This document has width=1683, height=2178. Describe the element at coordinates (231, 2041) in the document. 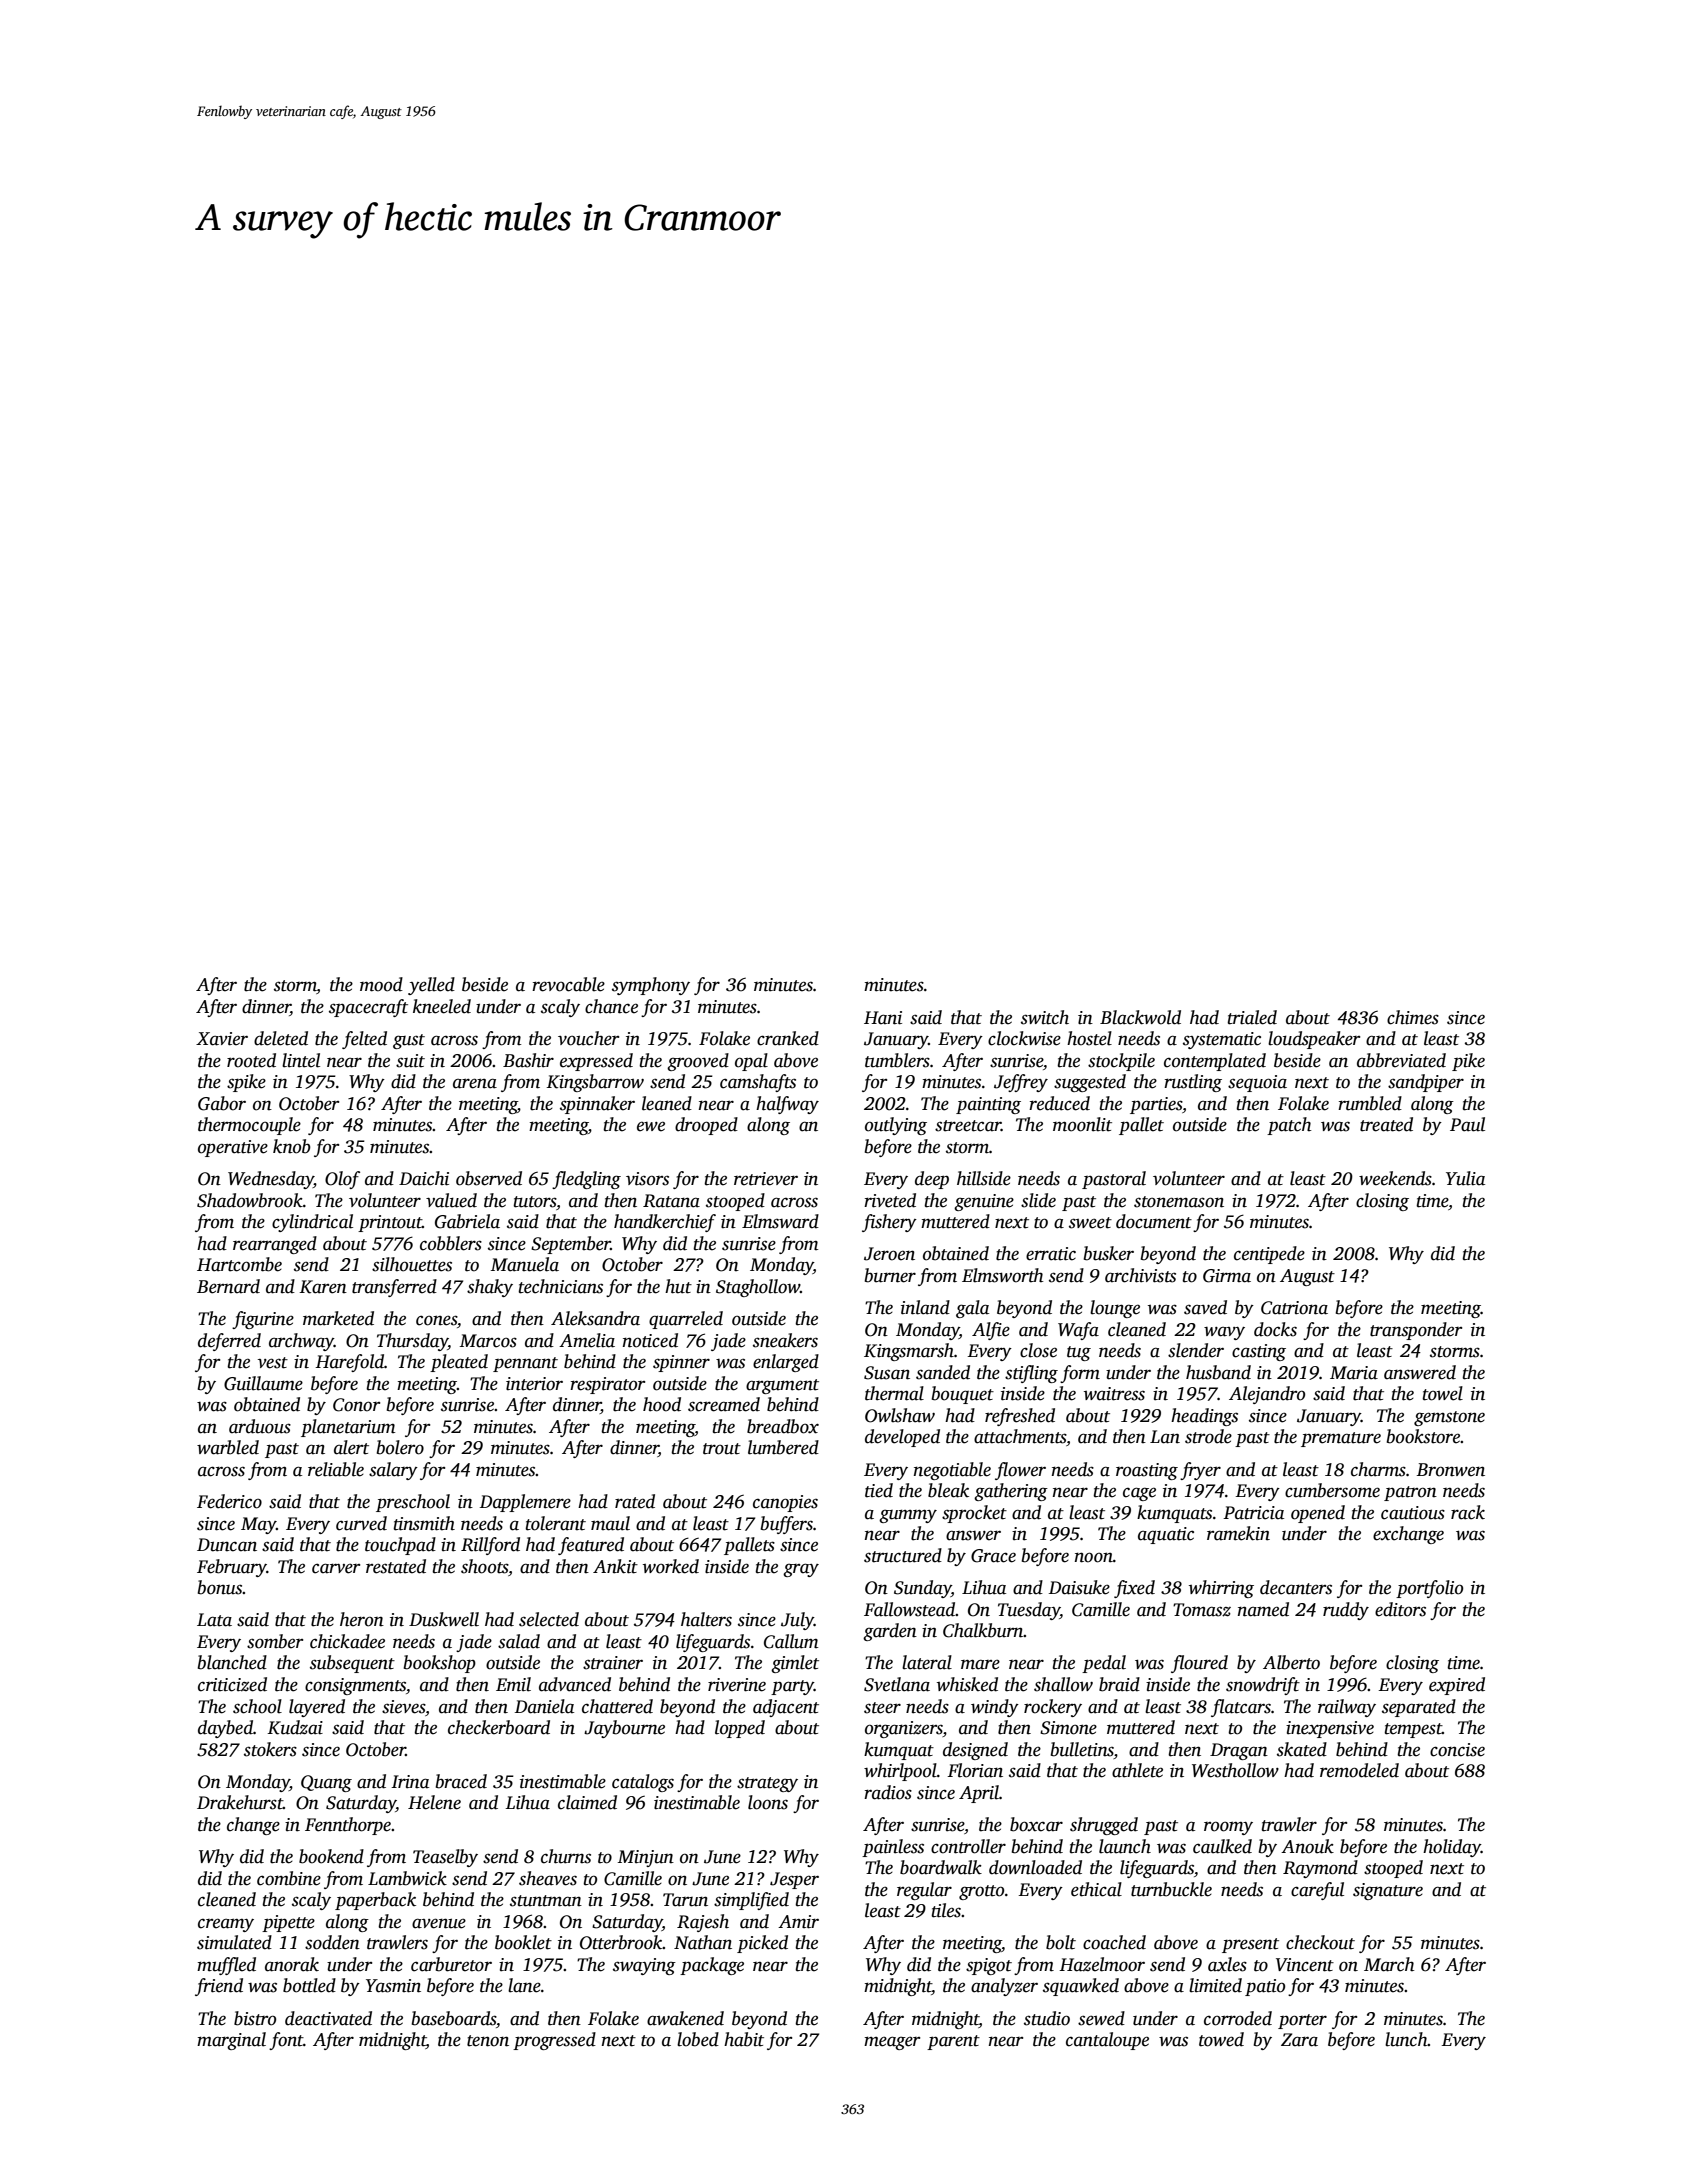

I see `marginal` at that location.
